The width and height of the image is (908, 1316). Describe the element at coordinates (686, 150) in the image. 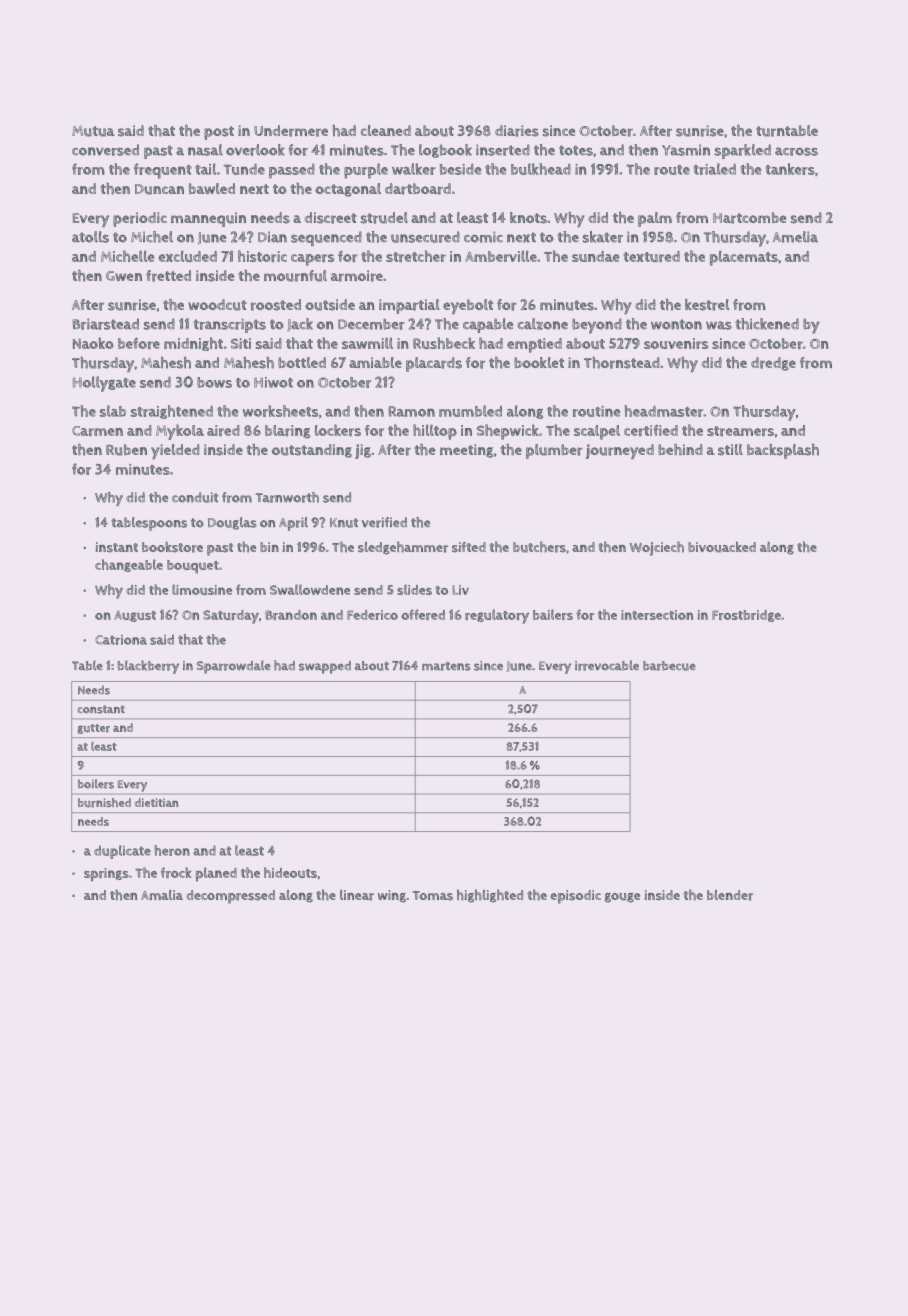

I see `Yasmin` at that location.
